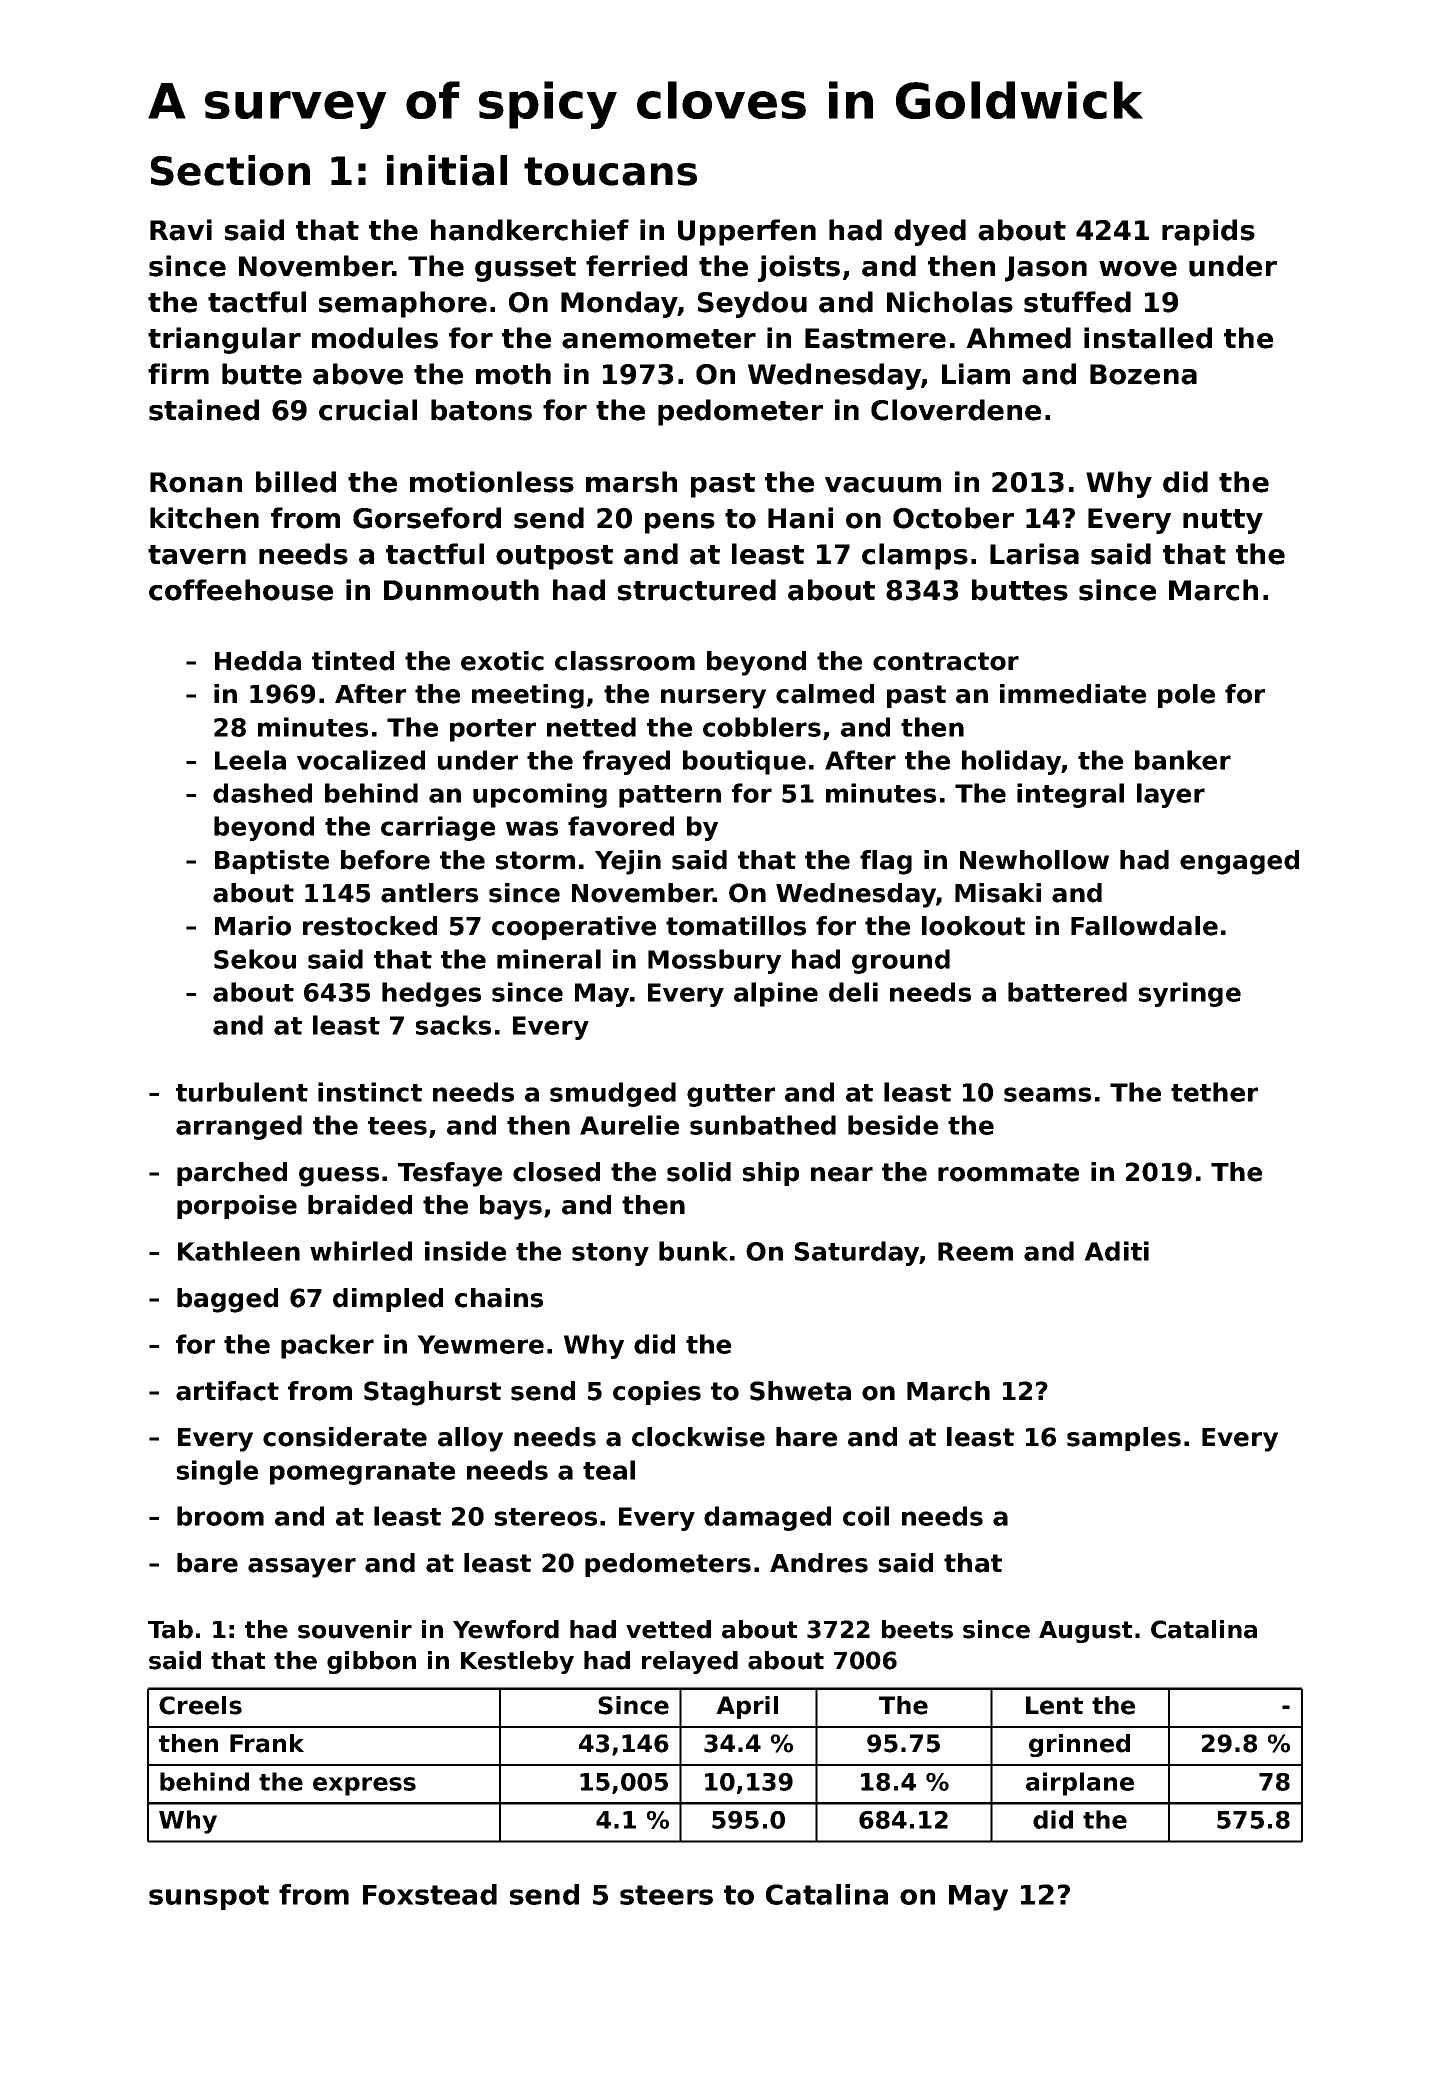 This document has width=1450, height=2100. I want to click on Monday, so click(619, 304).
